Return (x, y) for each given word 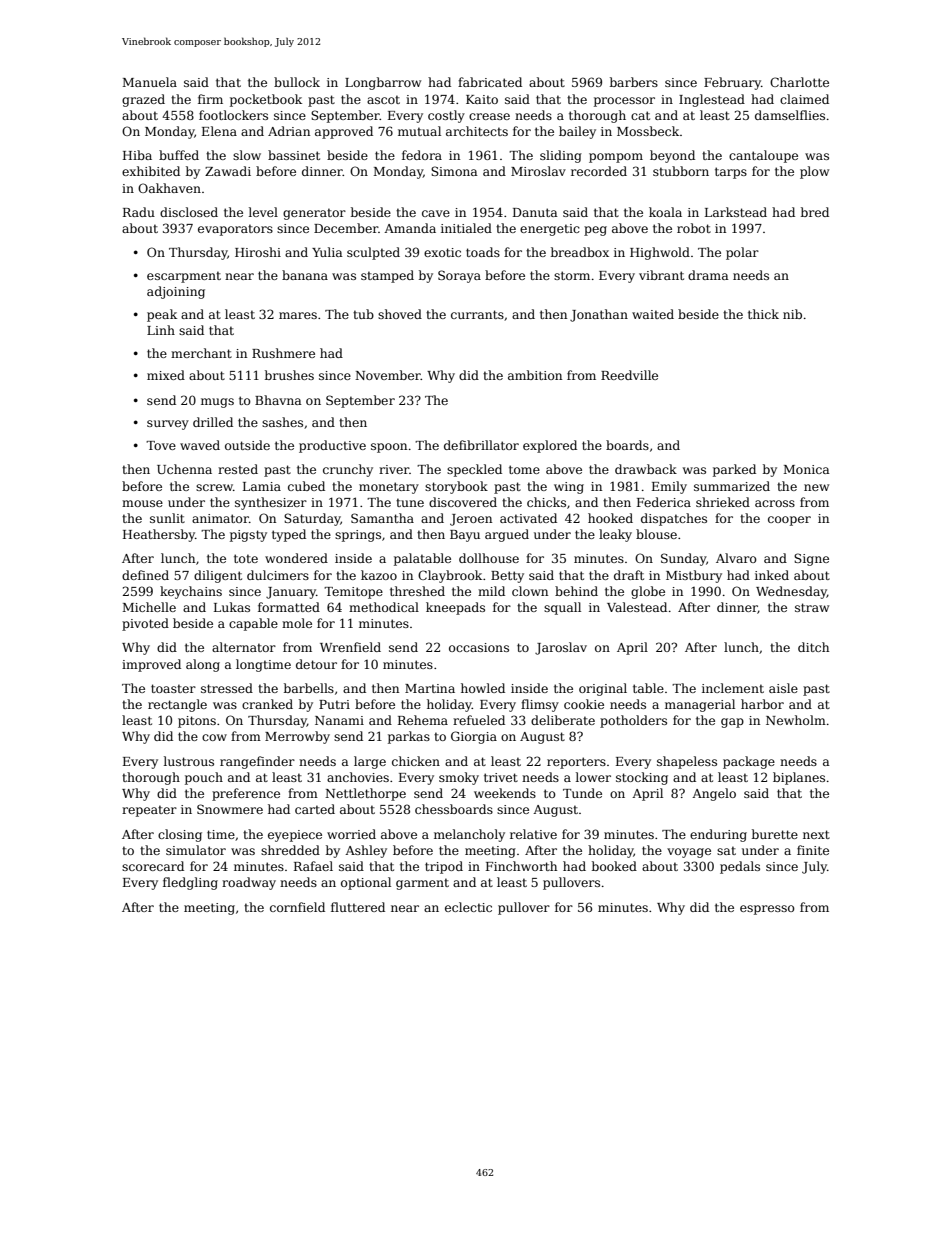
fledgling (190, 883)
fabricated (490, 82)
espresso (767, 910)
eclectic (468, 907)
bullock (297, 82)
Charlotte (799, 82)
